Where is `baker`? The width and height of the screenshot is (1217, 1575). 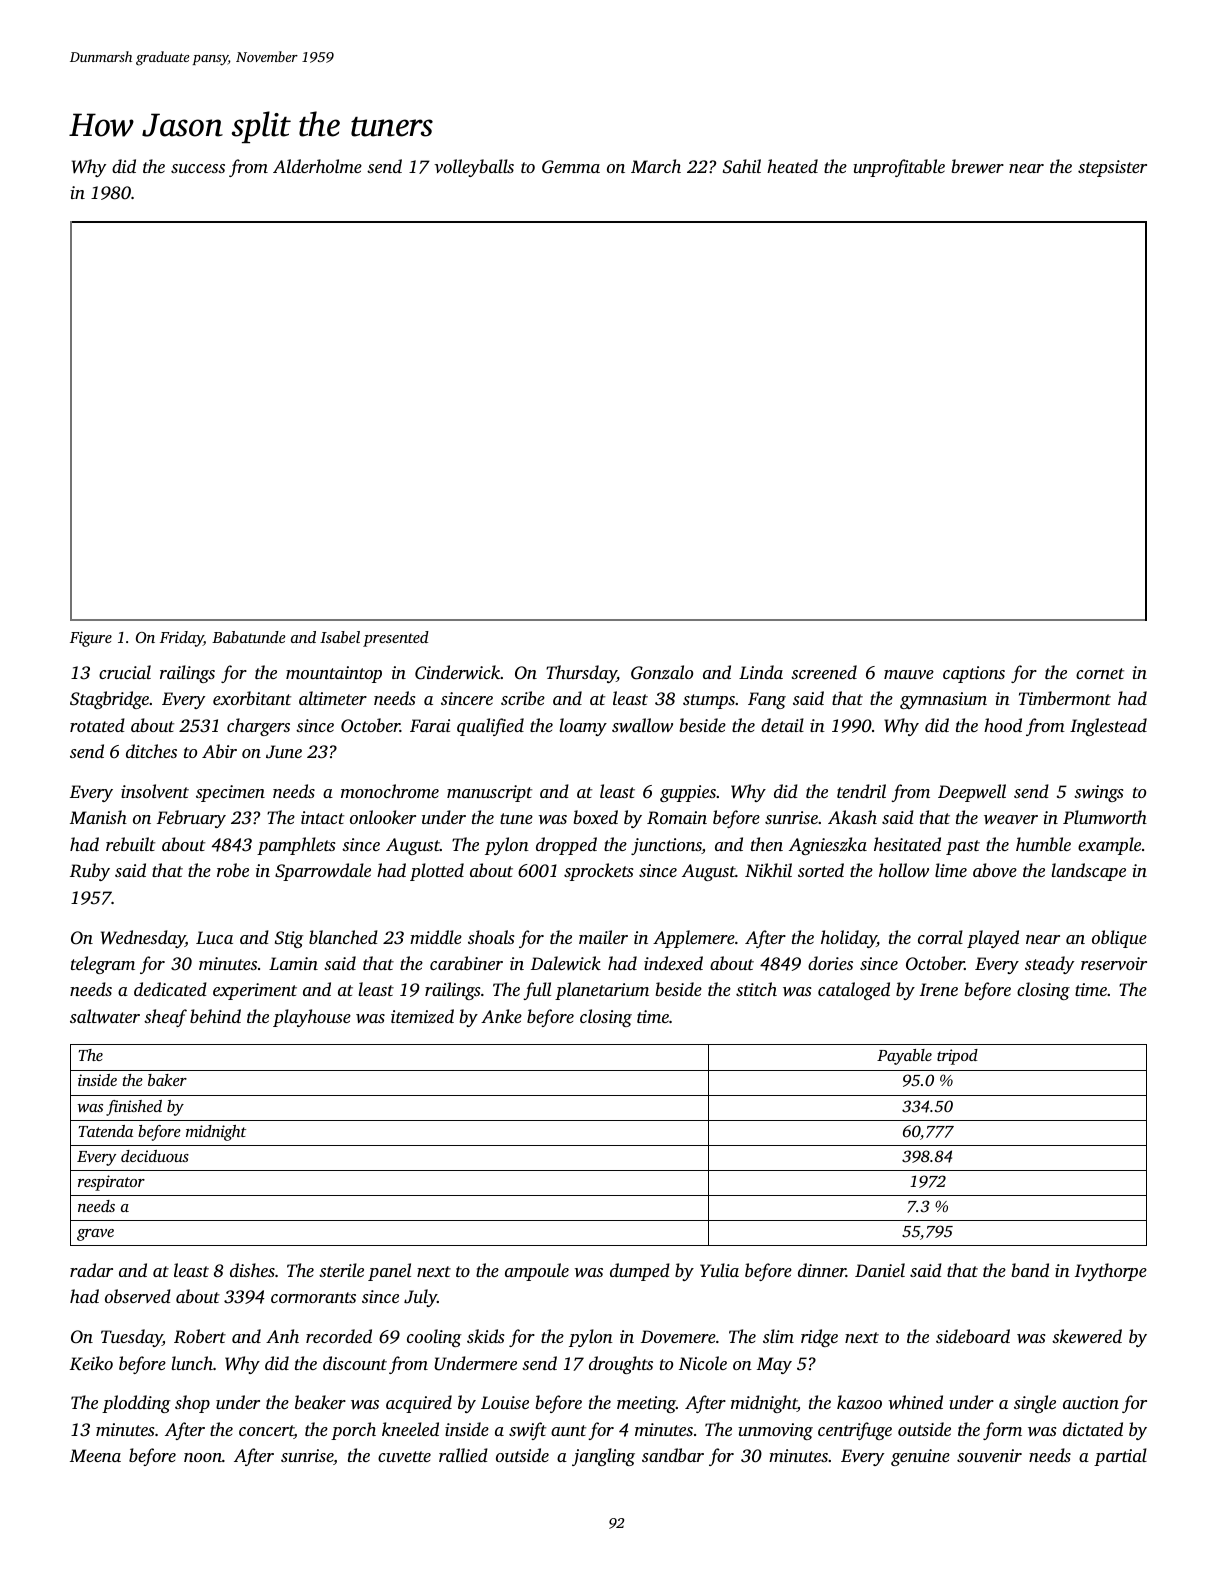 baker is located at coordinates (167, 1080).
